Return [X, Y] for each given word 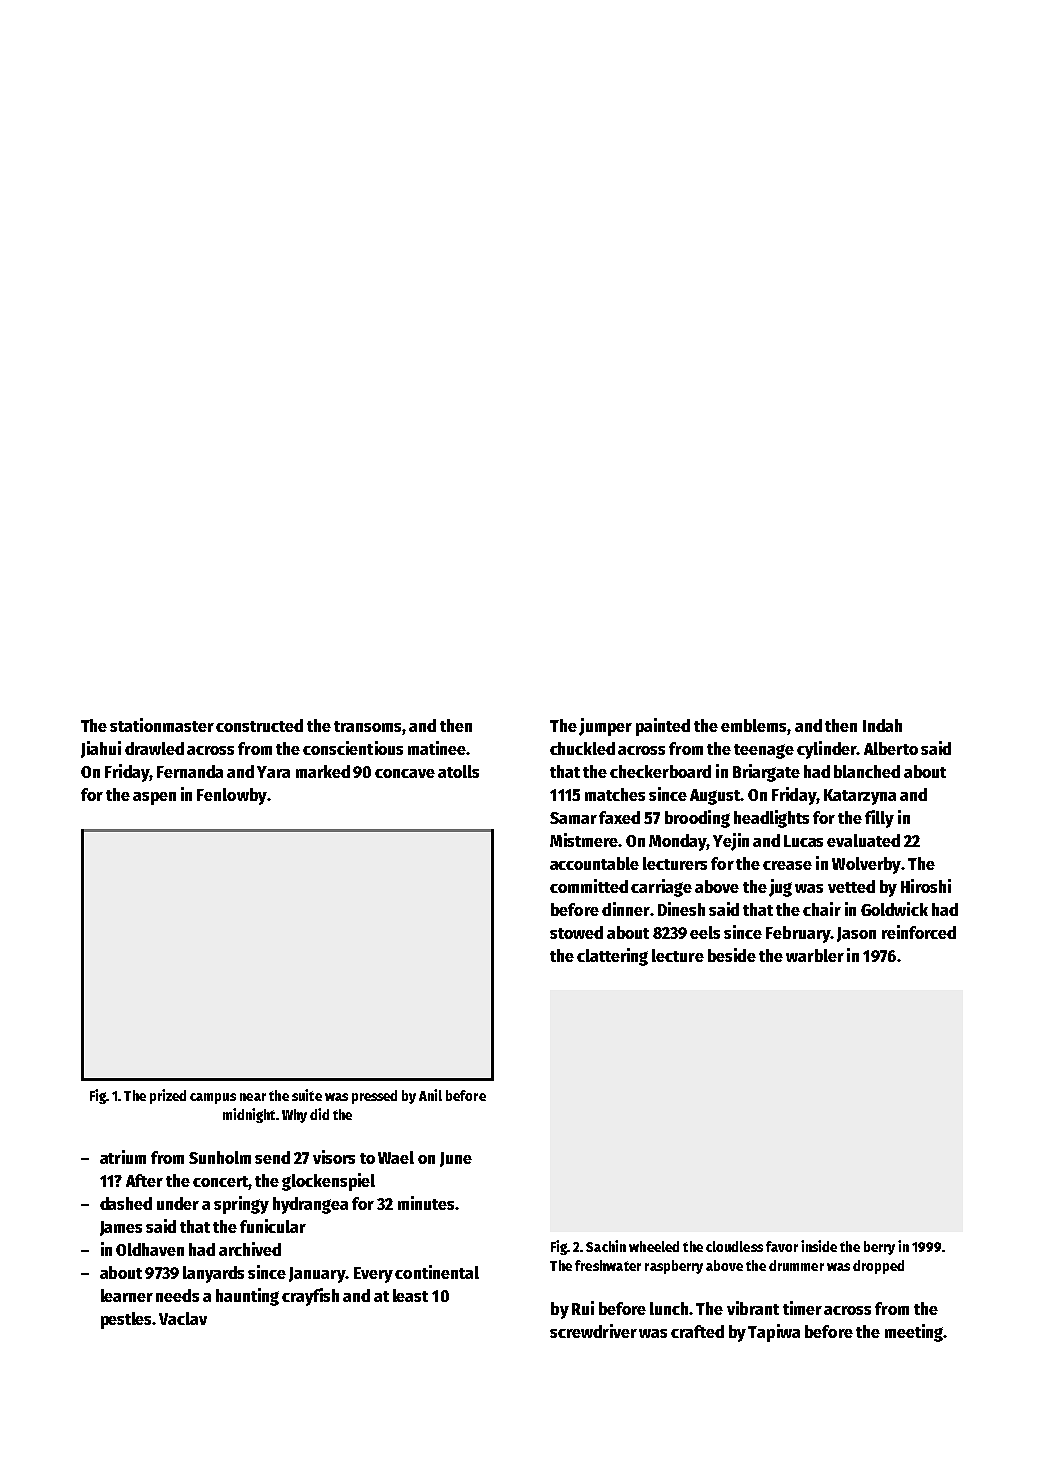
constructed [259, 725]
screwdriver [593, 1331]
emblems [754, 727]
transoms [367, 726]
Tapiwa [774, 1333]
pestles [127, 1320]
